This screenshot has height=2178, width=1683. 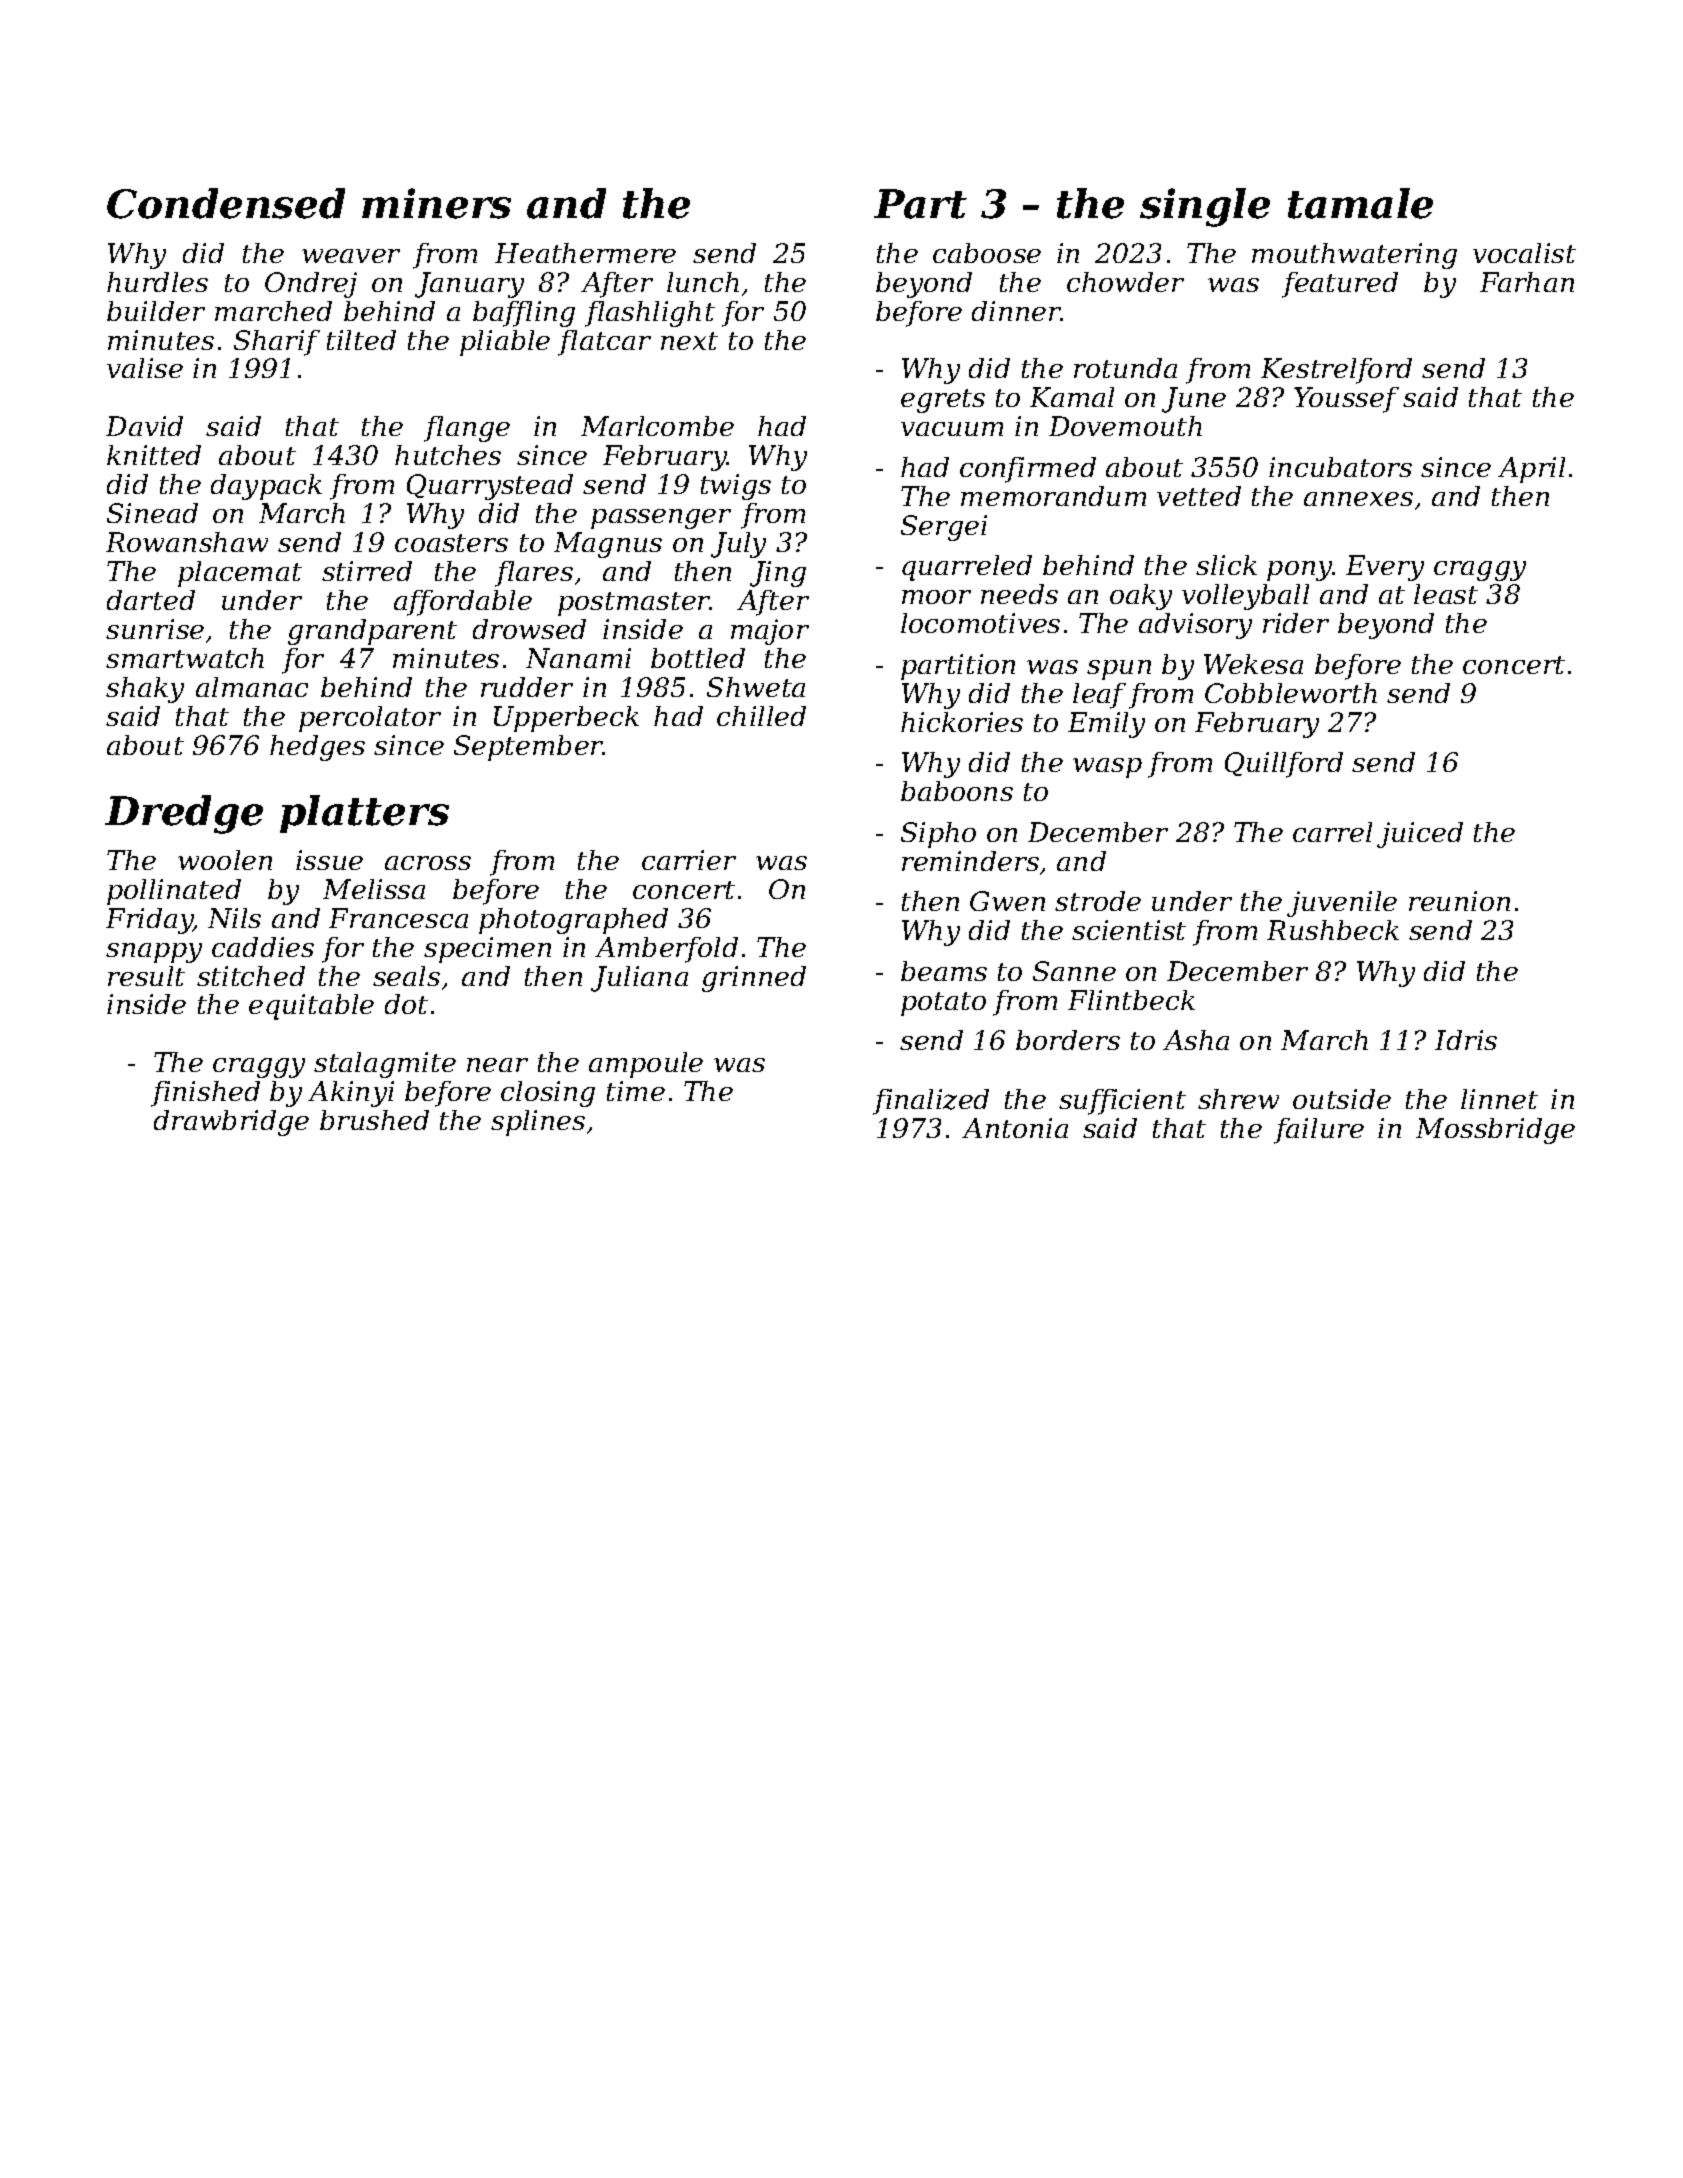 What do you see at coordinates (266, 487) in the screenshot?
I see `daypack` at bounding box center [266, 487].
